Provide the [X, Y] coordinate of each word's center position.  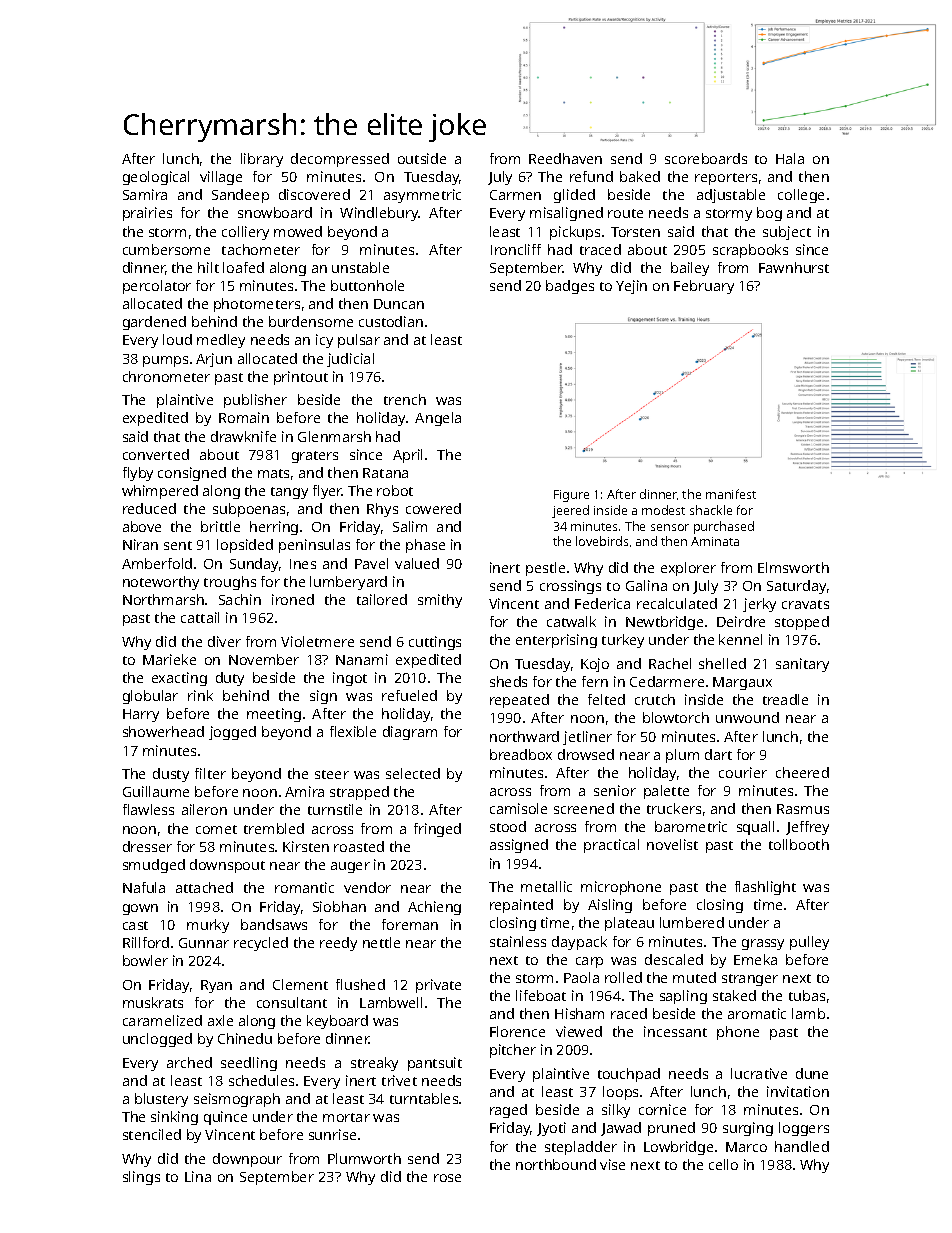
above [142, 526]
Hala [790, 158]
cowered [433, 508]
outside [422, 158]
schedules [261, 1080]
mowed [298, 231]
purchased [724, 527]
